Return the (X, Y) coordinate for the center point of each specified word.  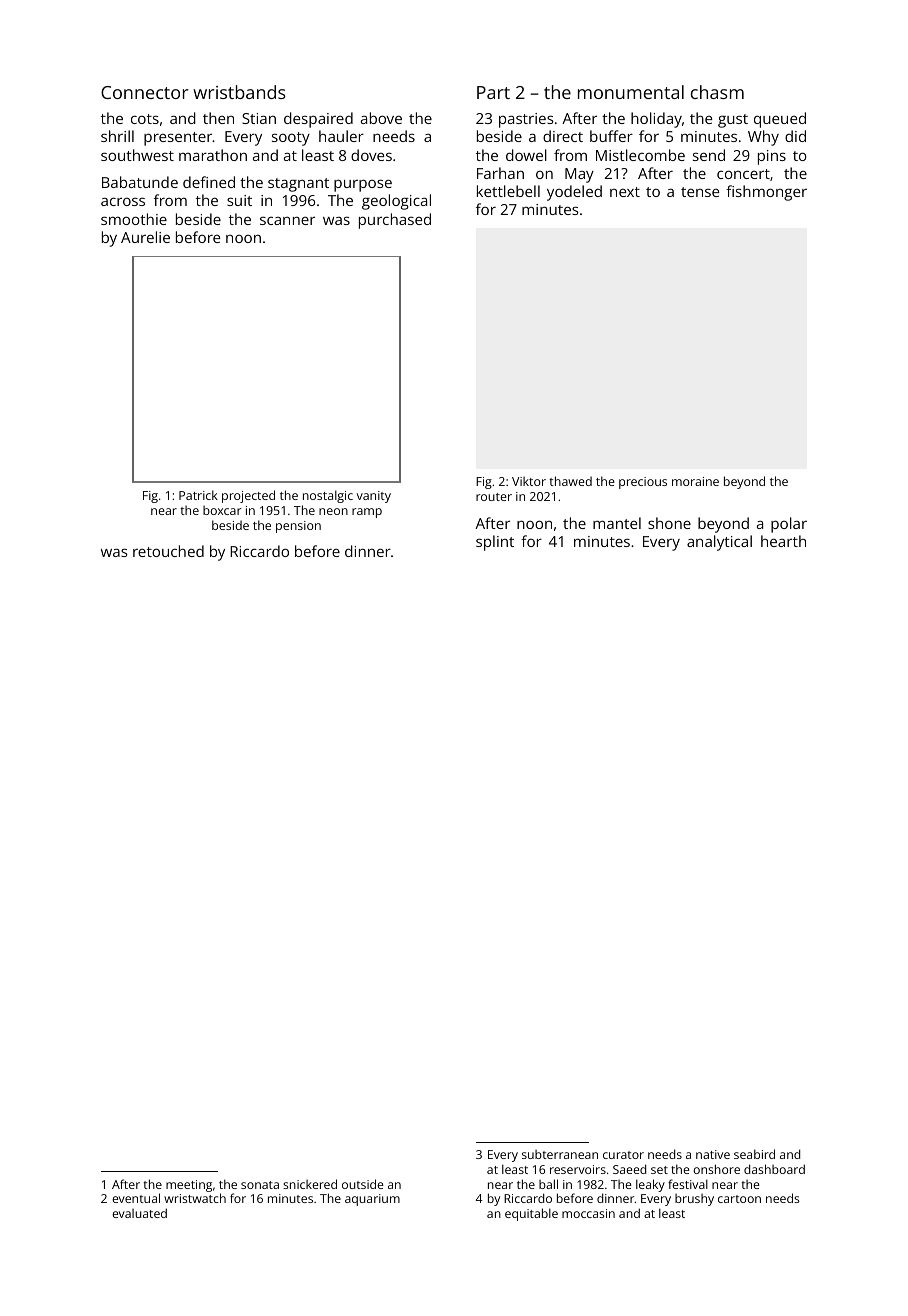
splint (495, 543)
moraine (695, 481)
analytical (719, 543)
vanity (373, 497)
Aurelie (145, 237)
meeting (189, 1186)
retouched (168, 551)
